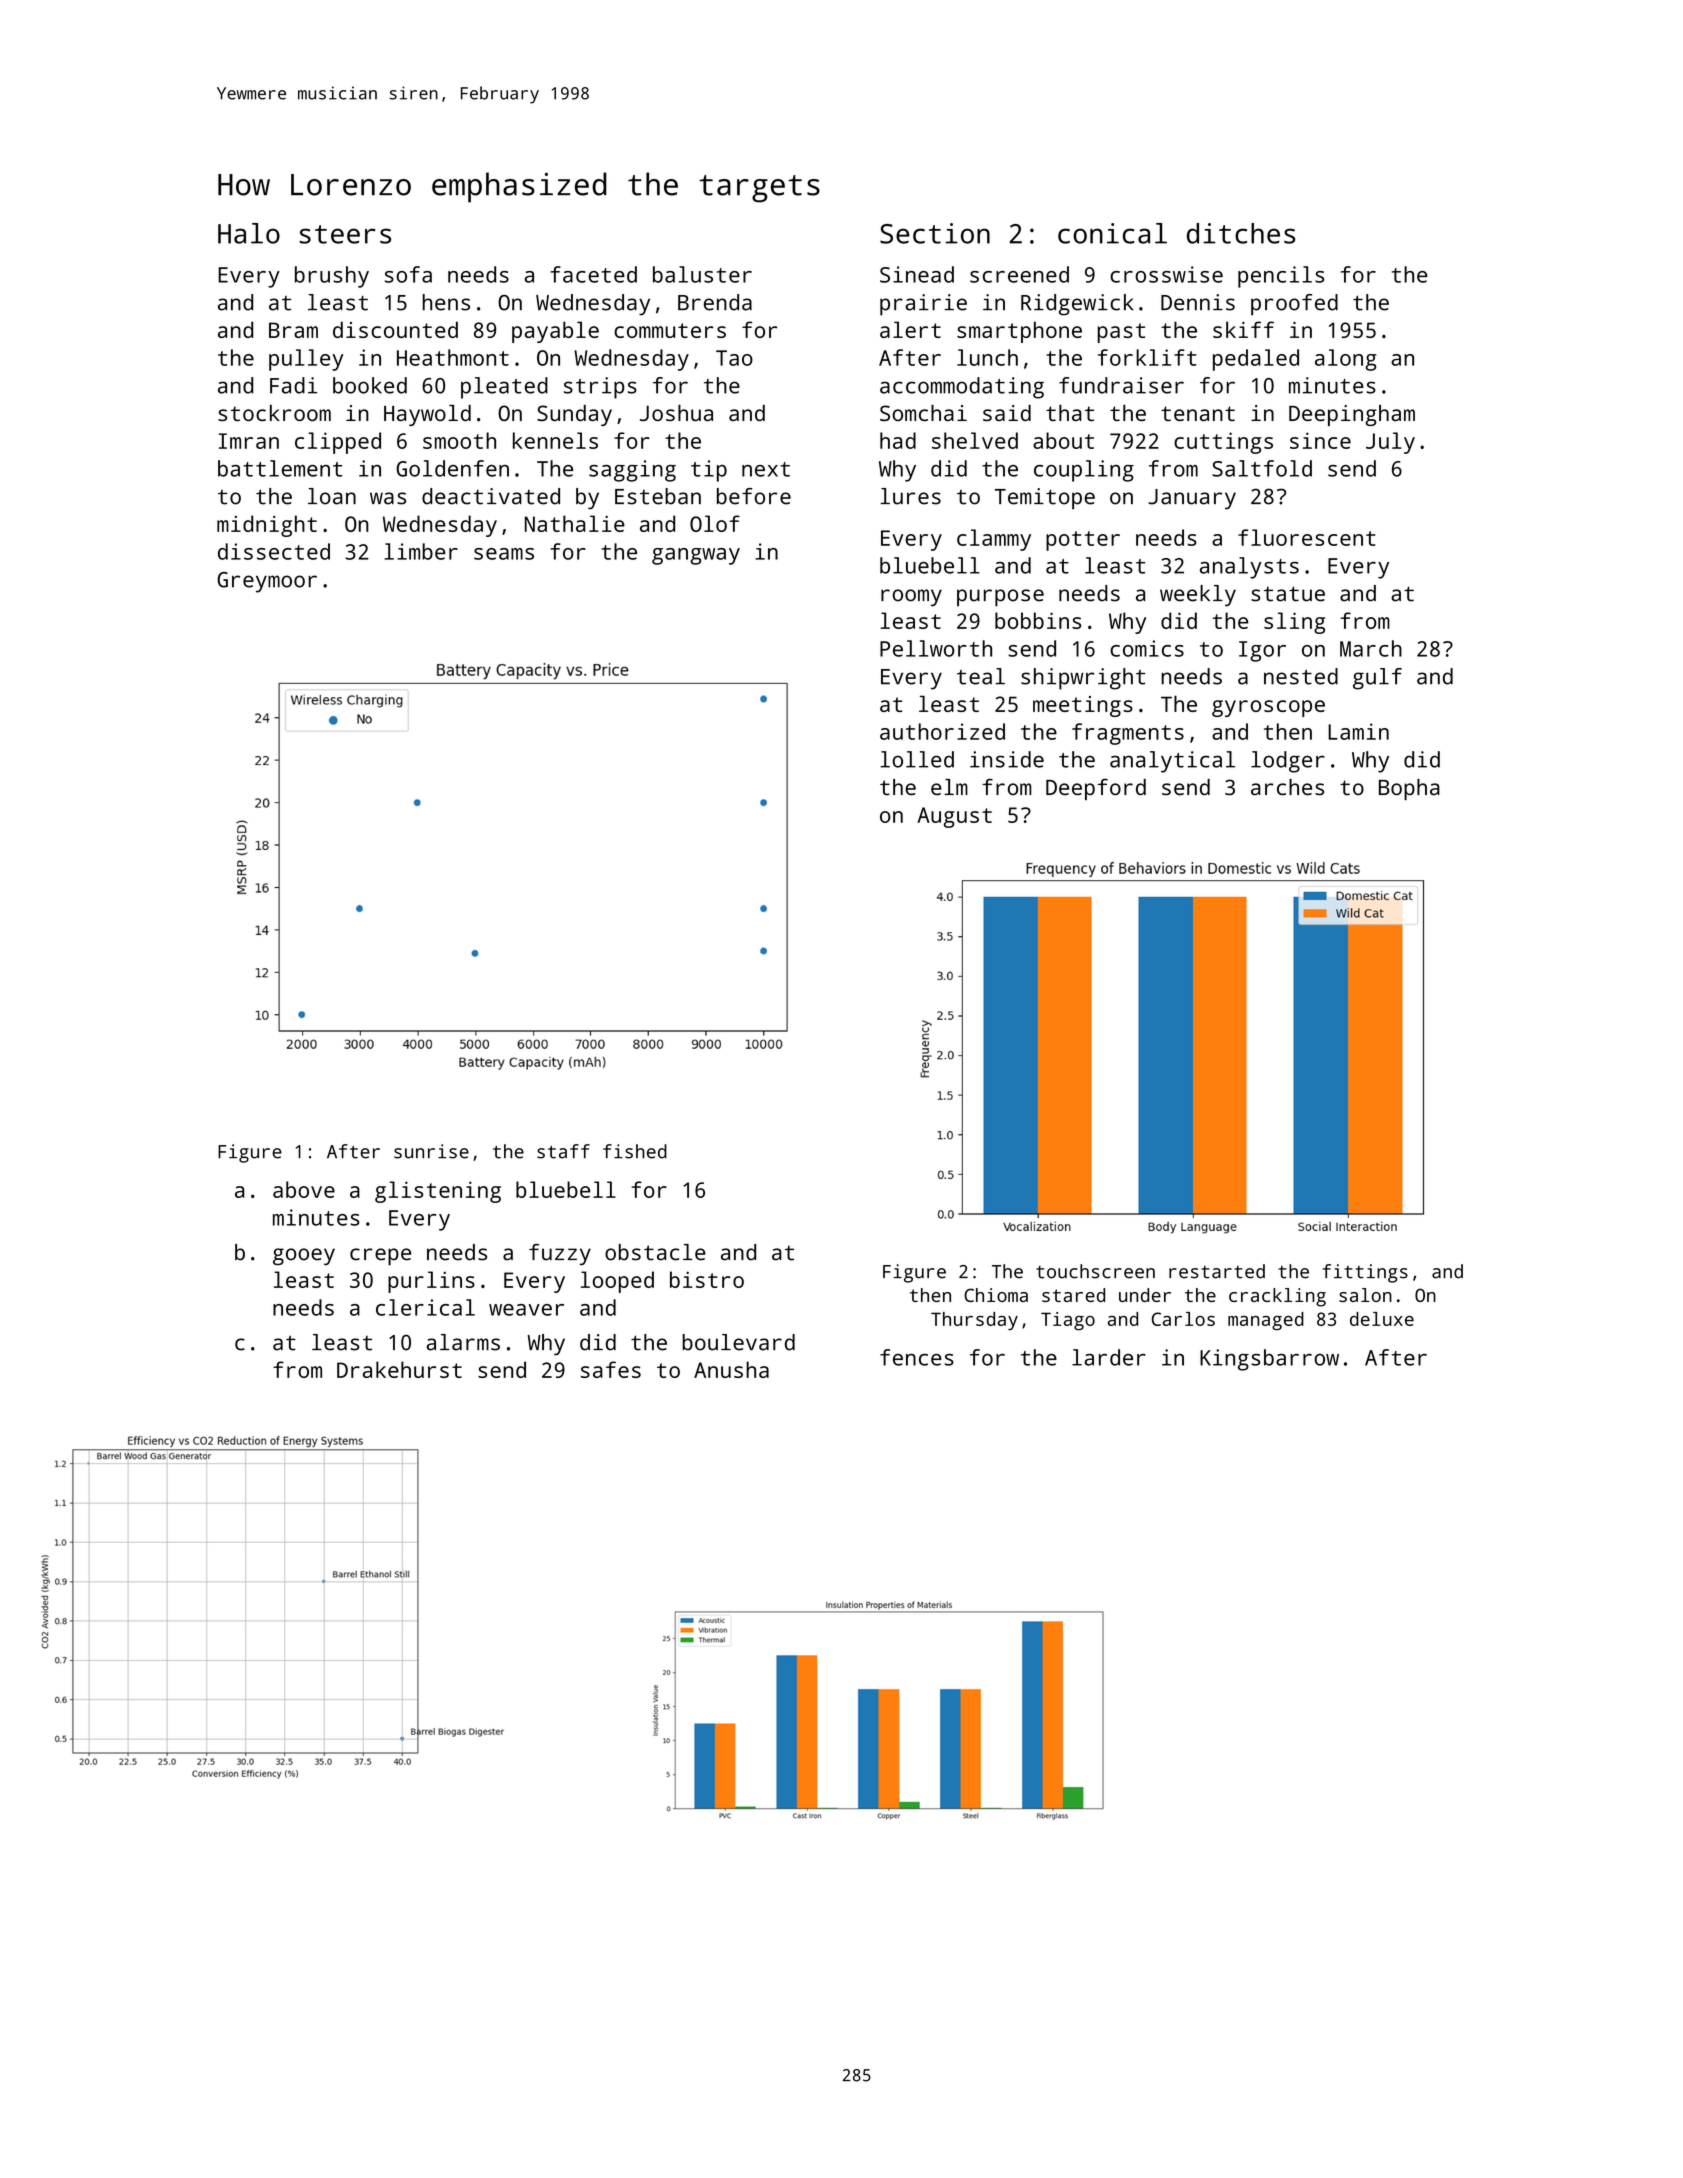 This document has height=2178, width=1683. I want to click on crepe, so click(380, 1257).
